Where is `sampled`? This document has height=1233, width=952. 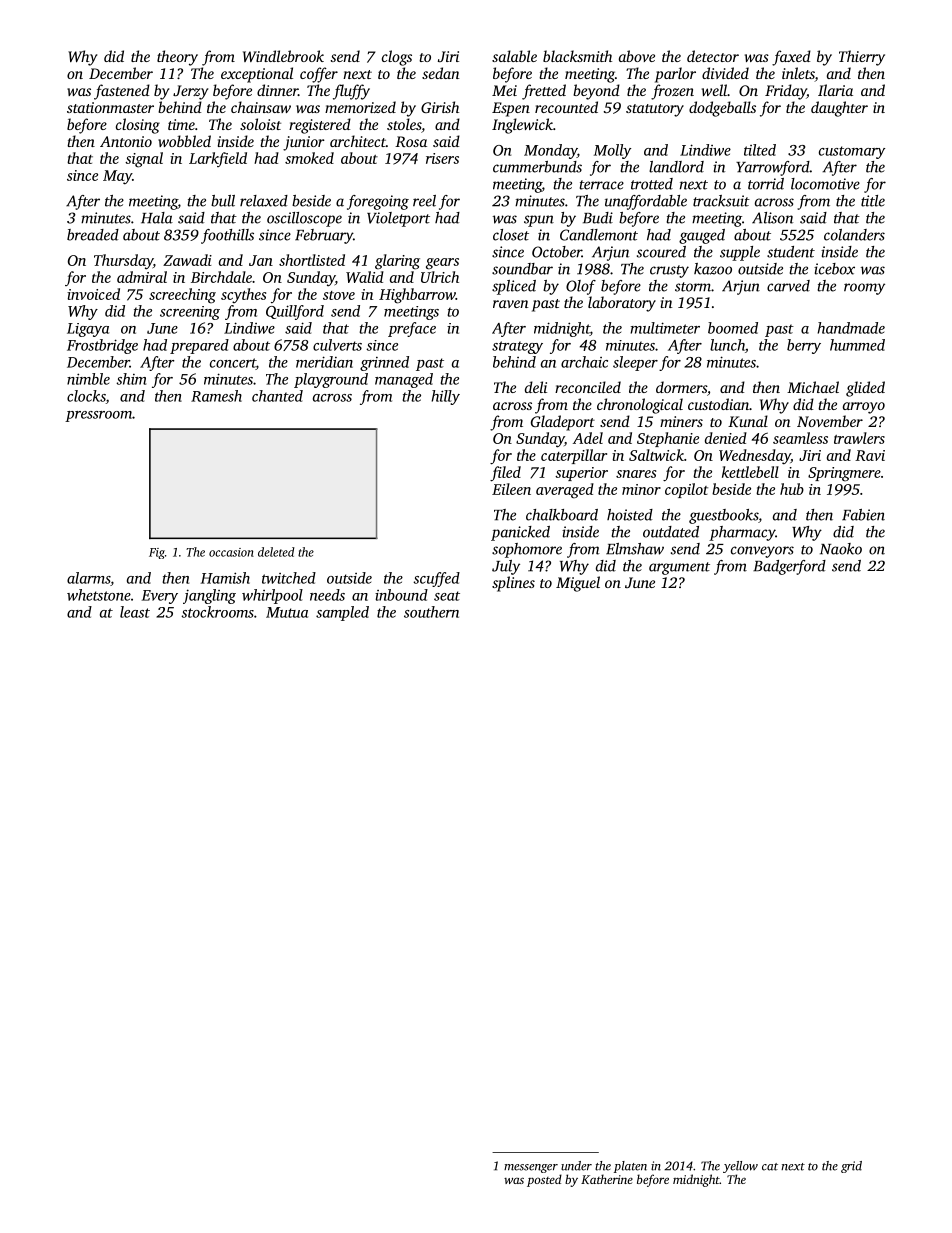
sampled is located at coordinates (342, 613).
